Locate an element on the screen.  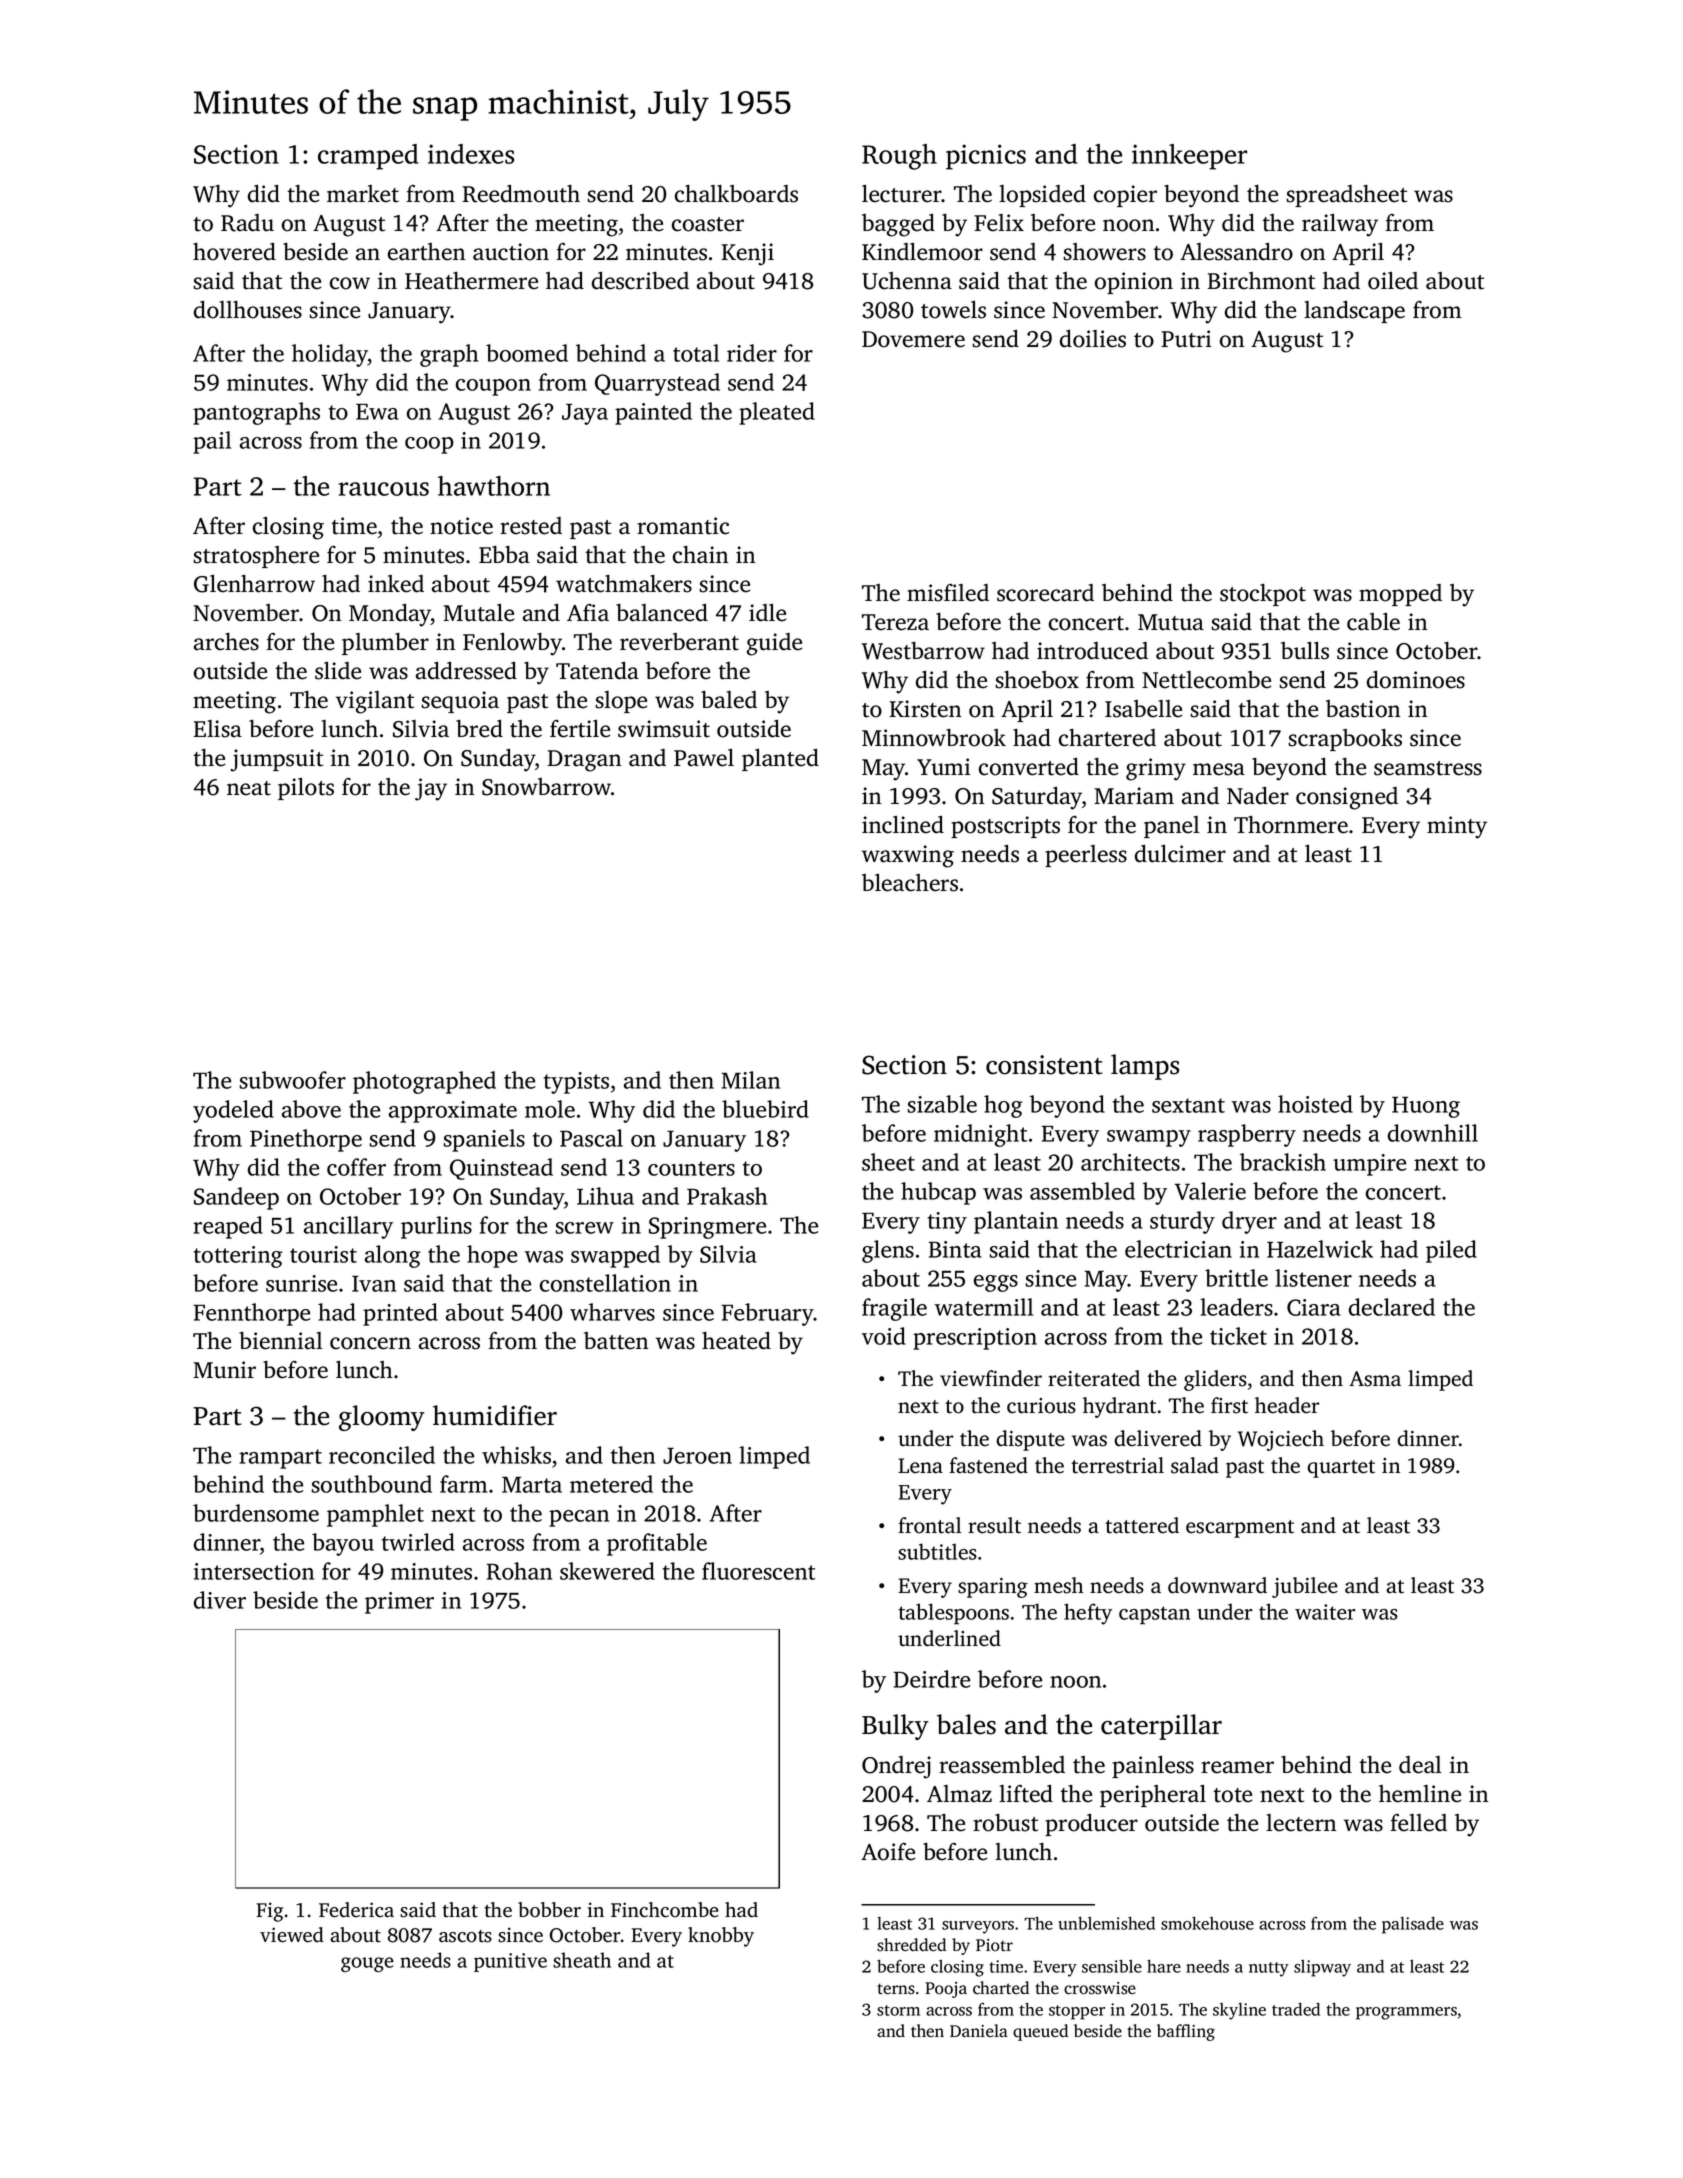
Wojciech is located at coordinates (1281, 1440).
